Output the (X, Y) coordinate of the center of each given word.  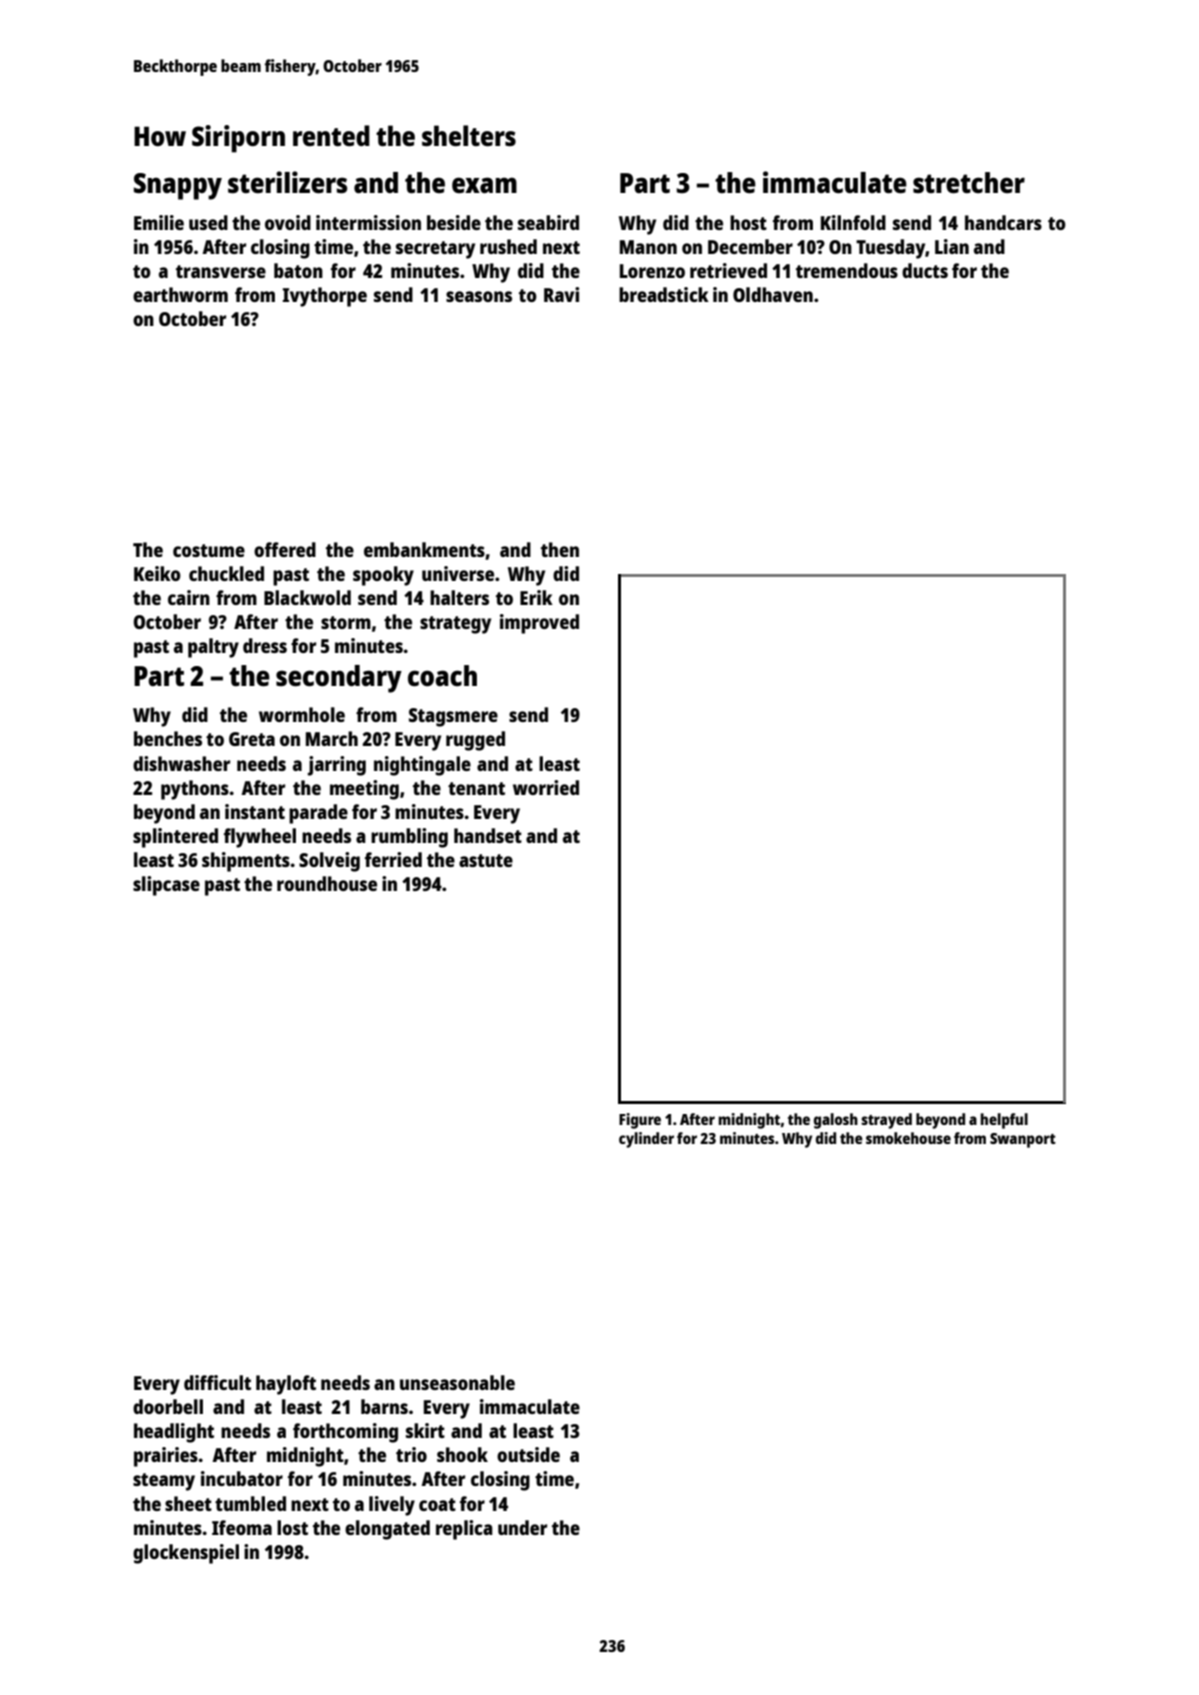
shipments (246, 862)
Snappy (178, 186)
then (560, 549)
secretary (435, 250)
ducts (925, 270)
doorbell (168, 1406)
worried (546, 787)
